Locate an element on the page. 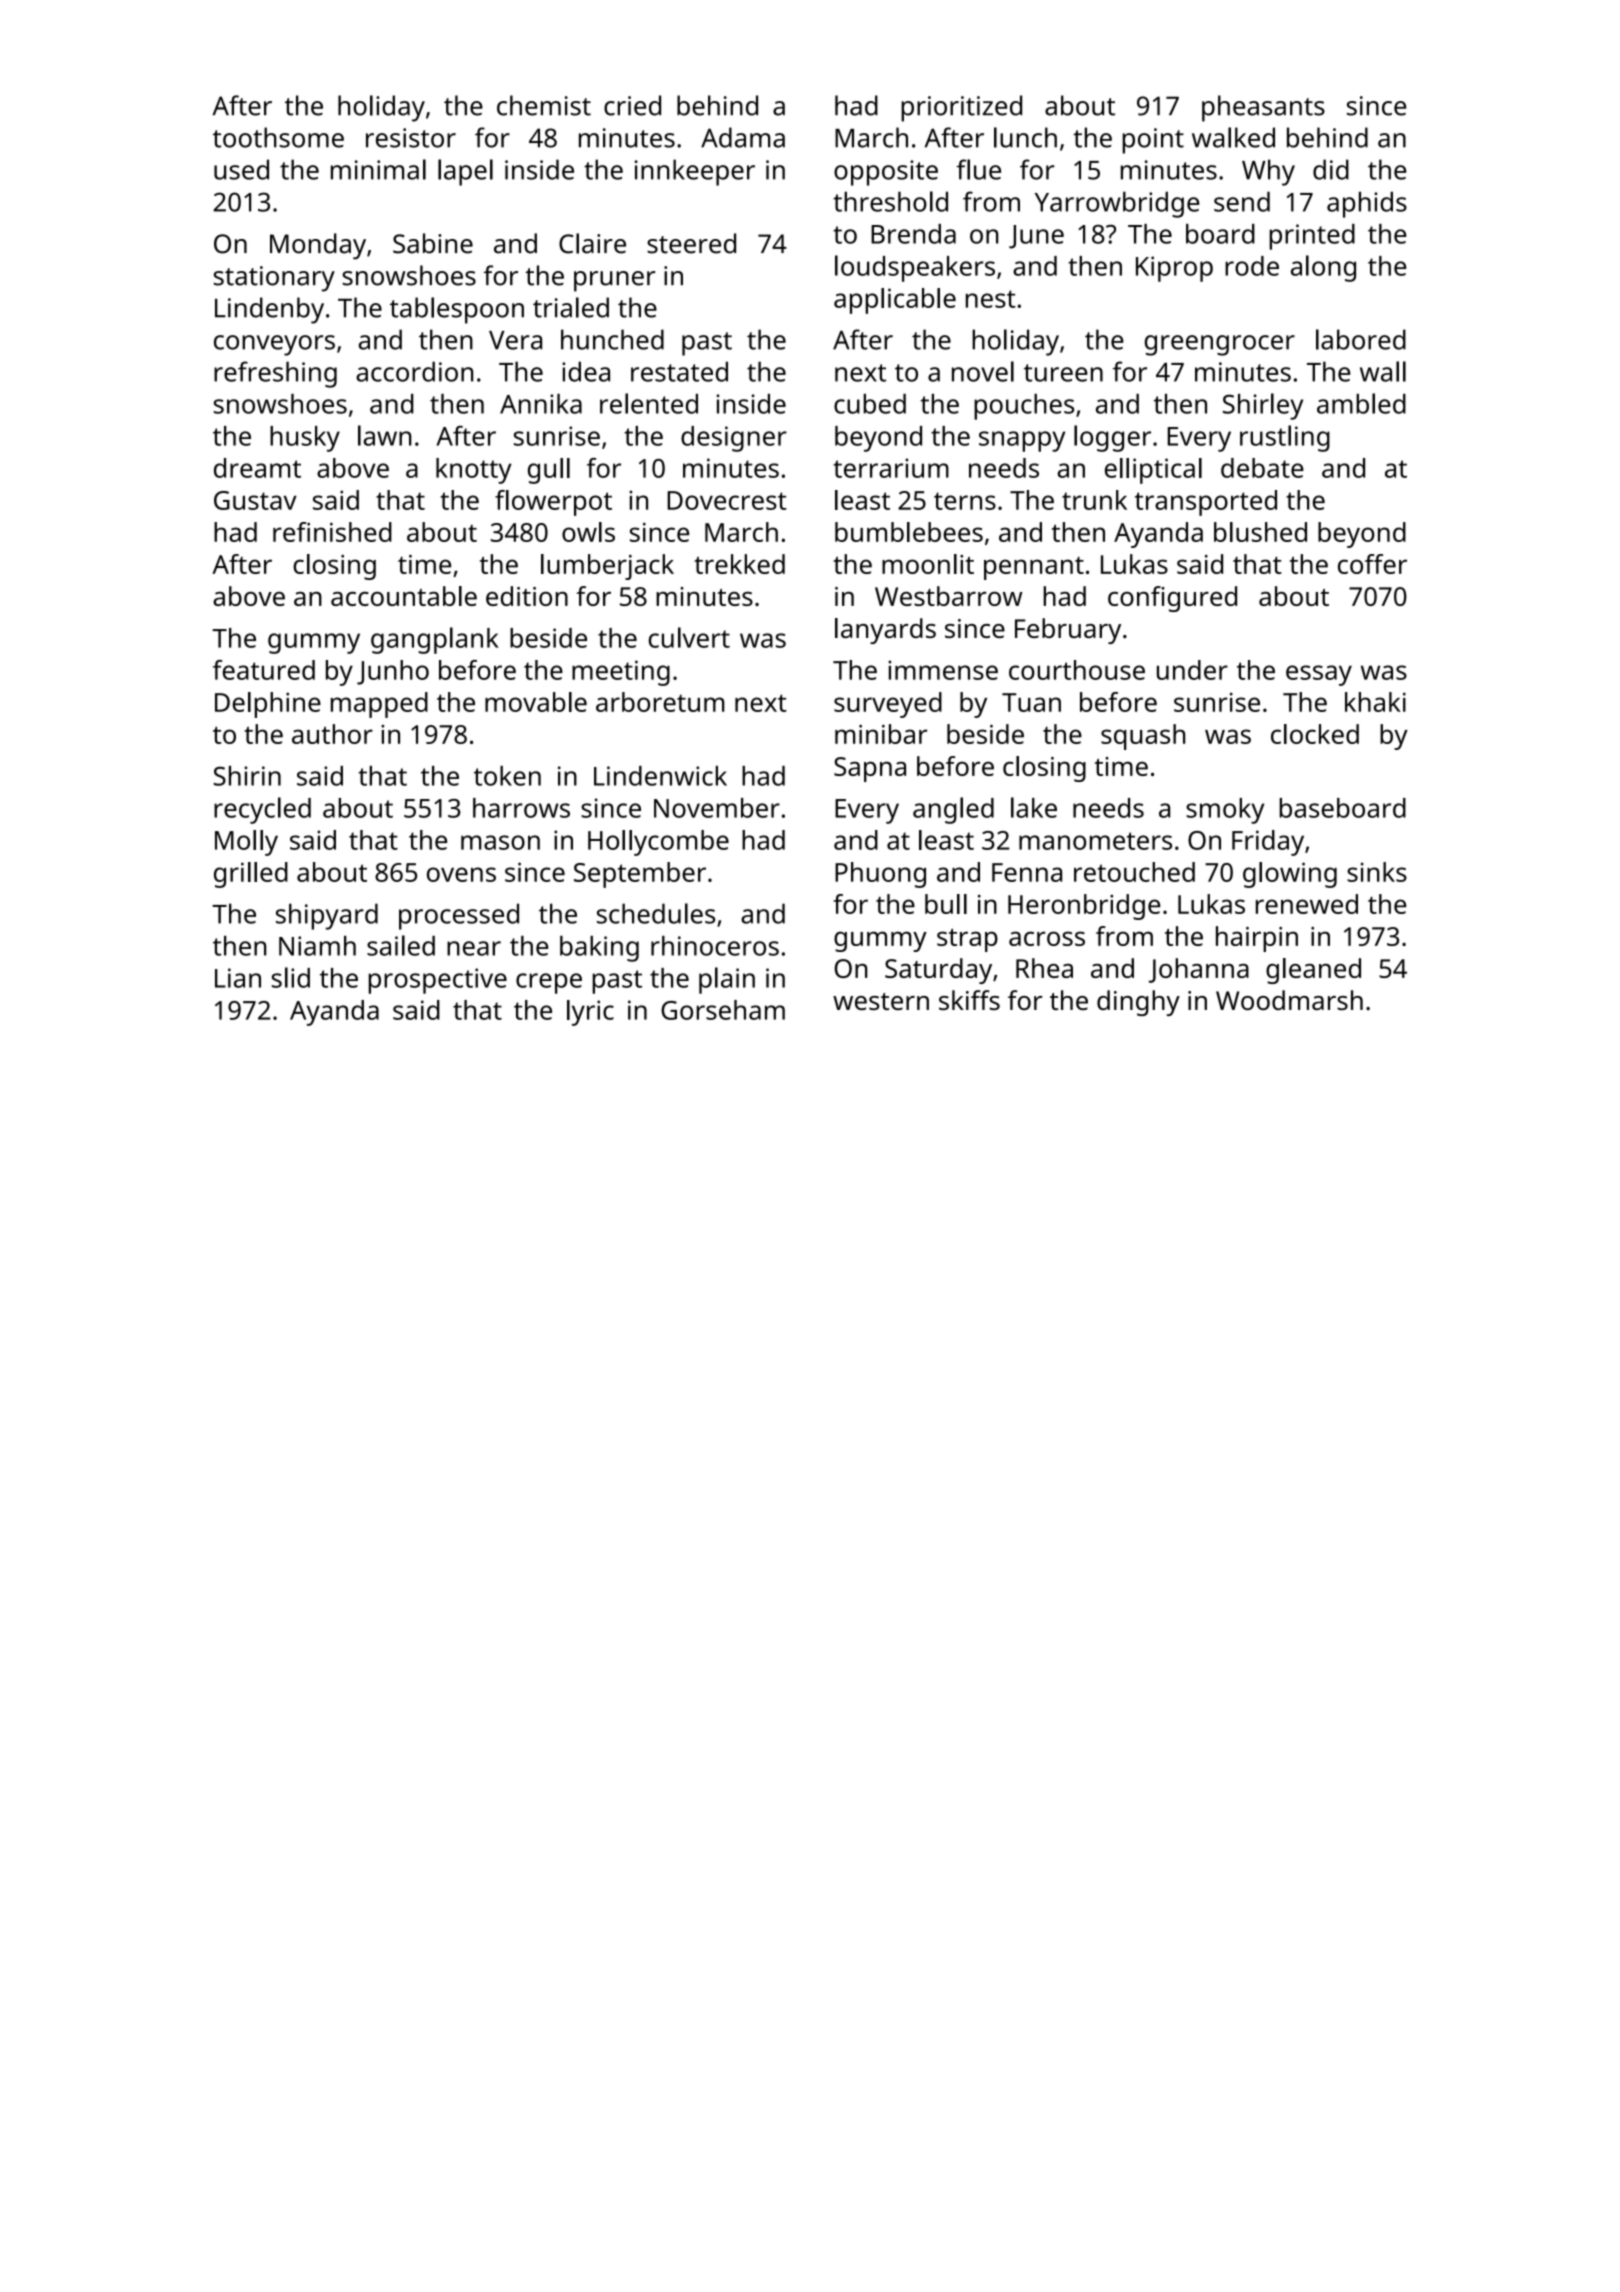  essay is located at coordinates (1319, 675).
